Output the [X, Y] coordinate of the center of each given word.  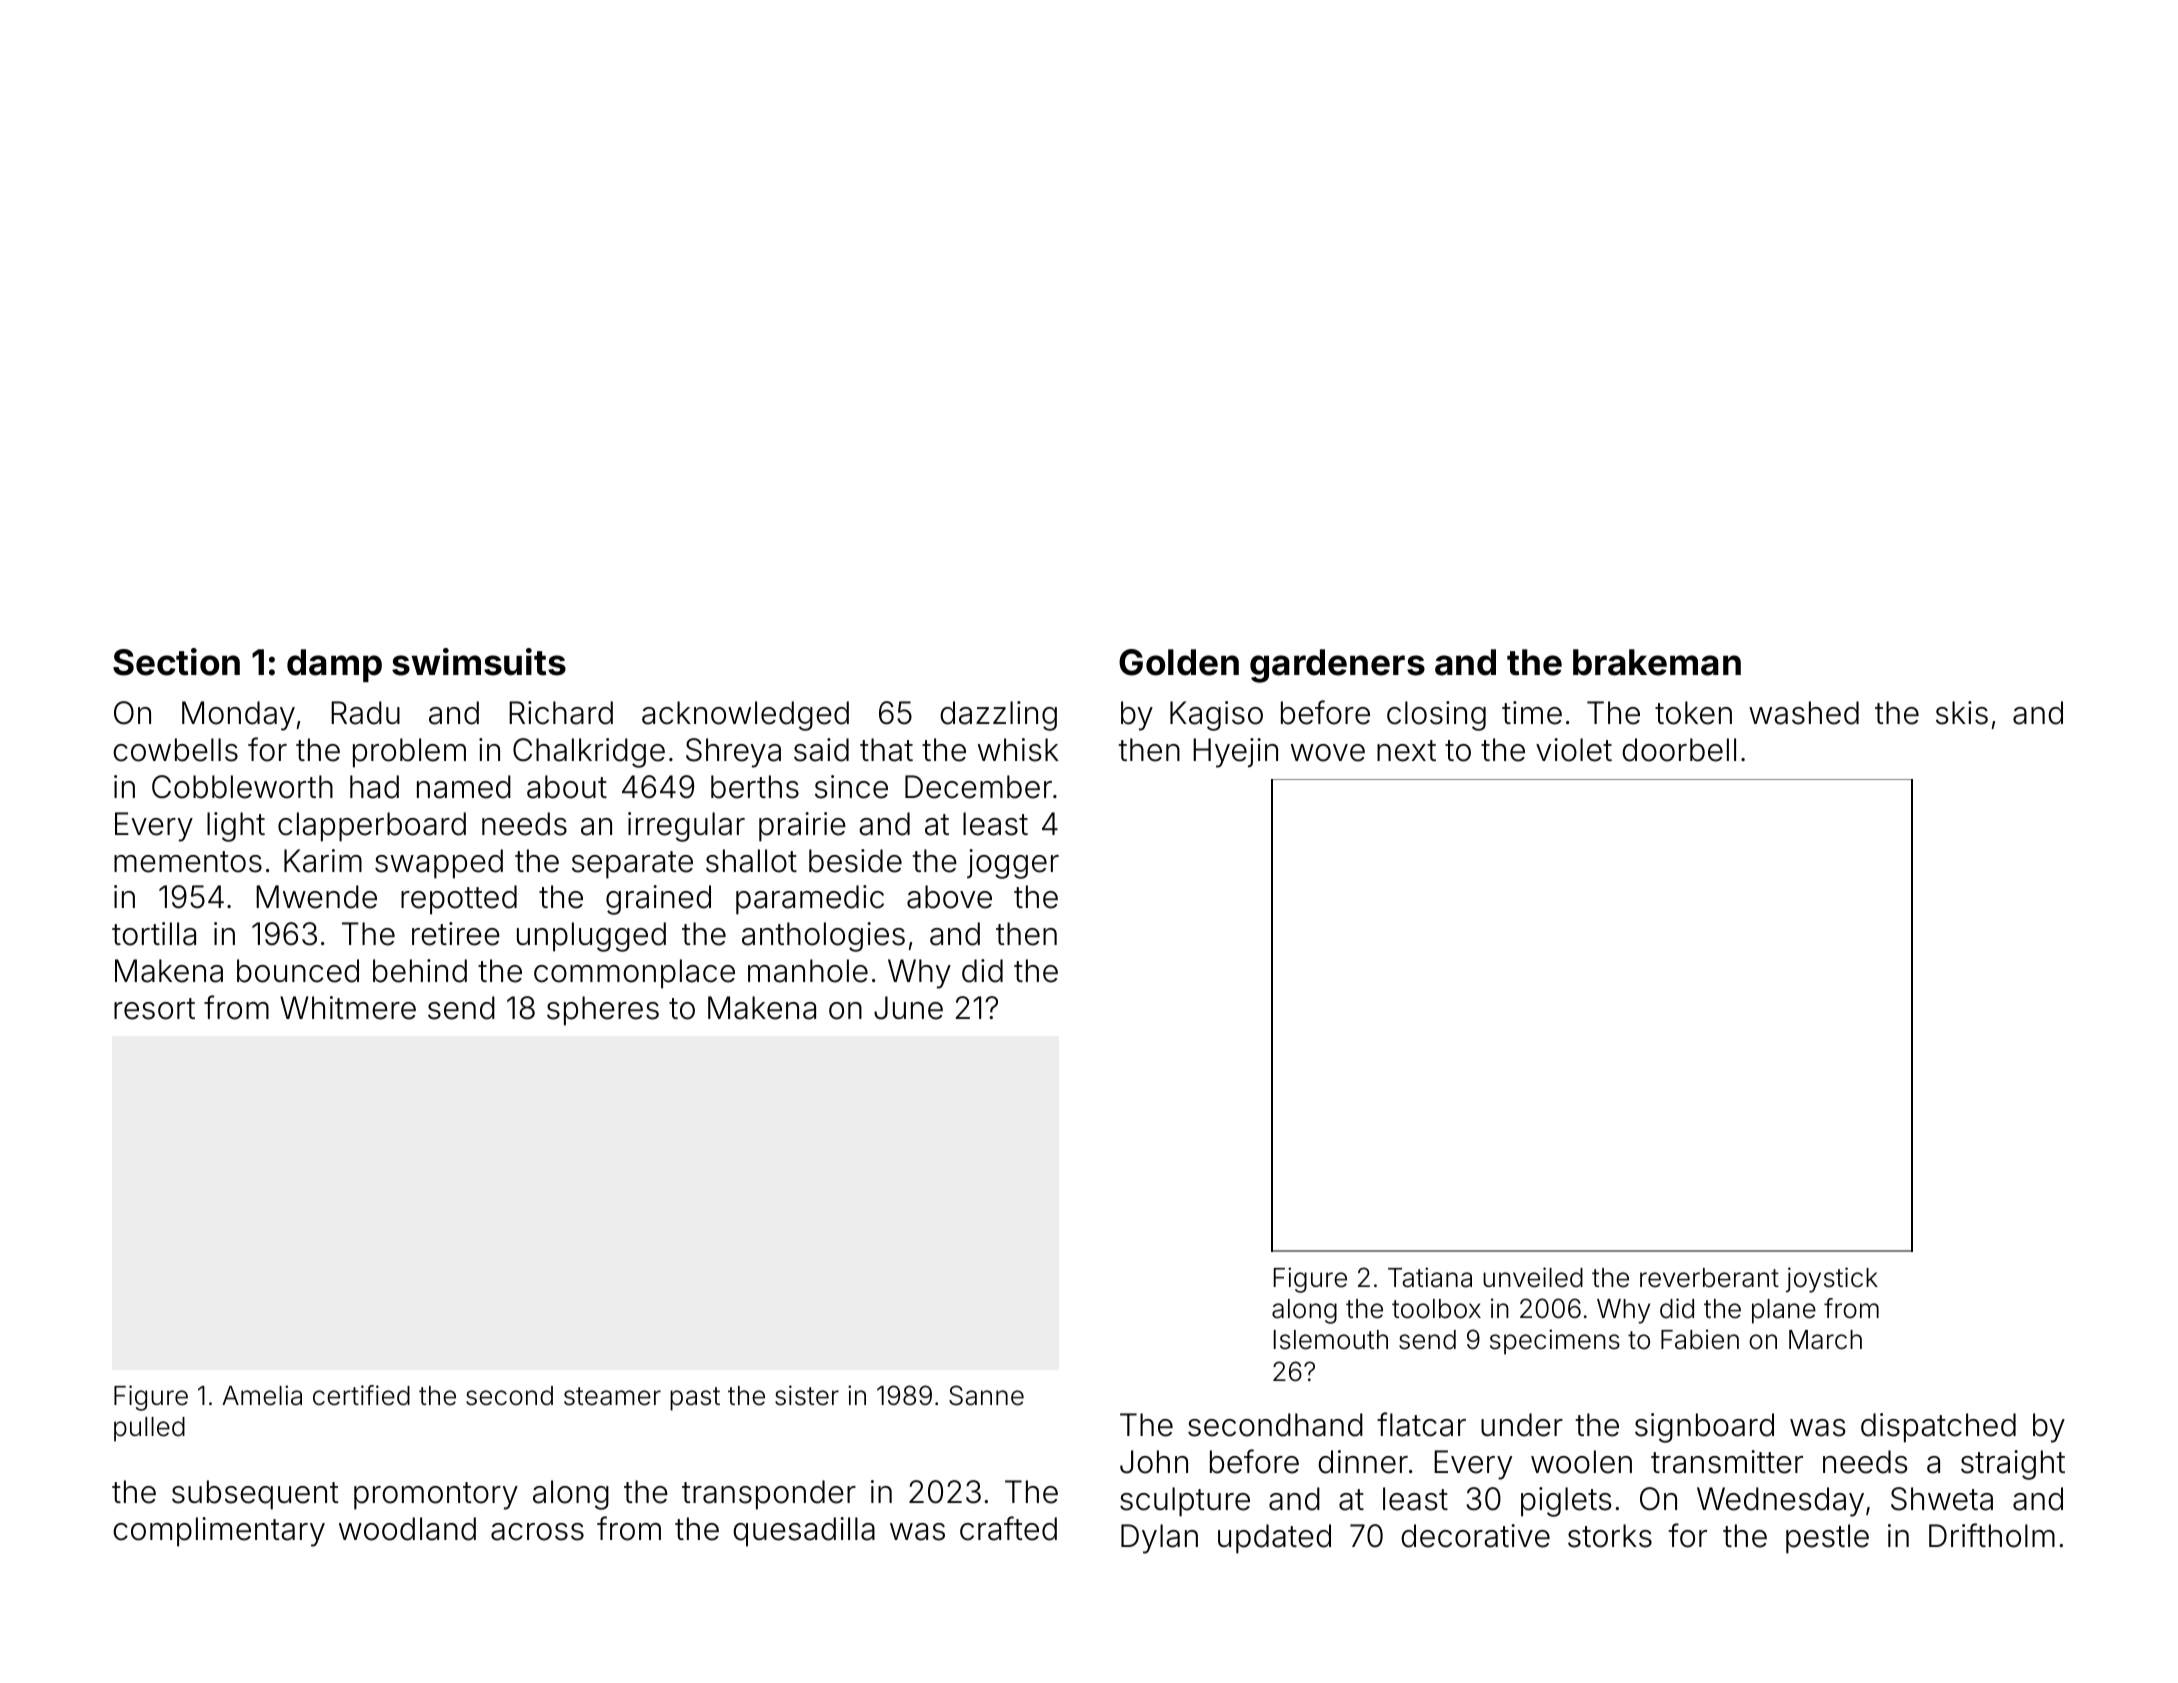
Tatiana [1430, 1277]
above [949, 897]
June [908, 1008]
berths [755, 787]
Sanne [986, 1395]
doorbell [1679, 750]
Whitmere [348, 1008]
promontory [436, 1496]
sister [807, 1395]
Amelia [262, 1395]
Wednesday [1780, 1502]
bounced [298, 971]
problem [409, 753]
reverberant [1709, 1278]
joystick [1832, 1280]
